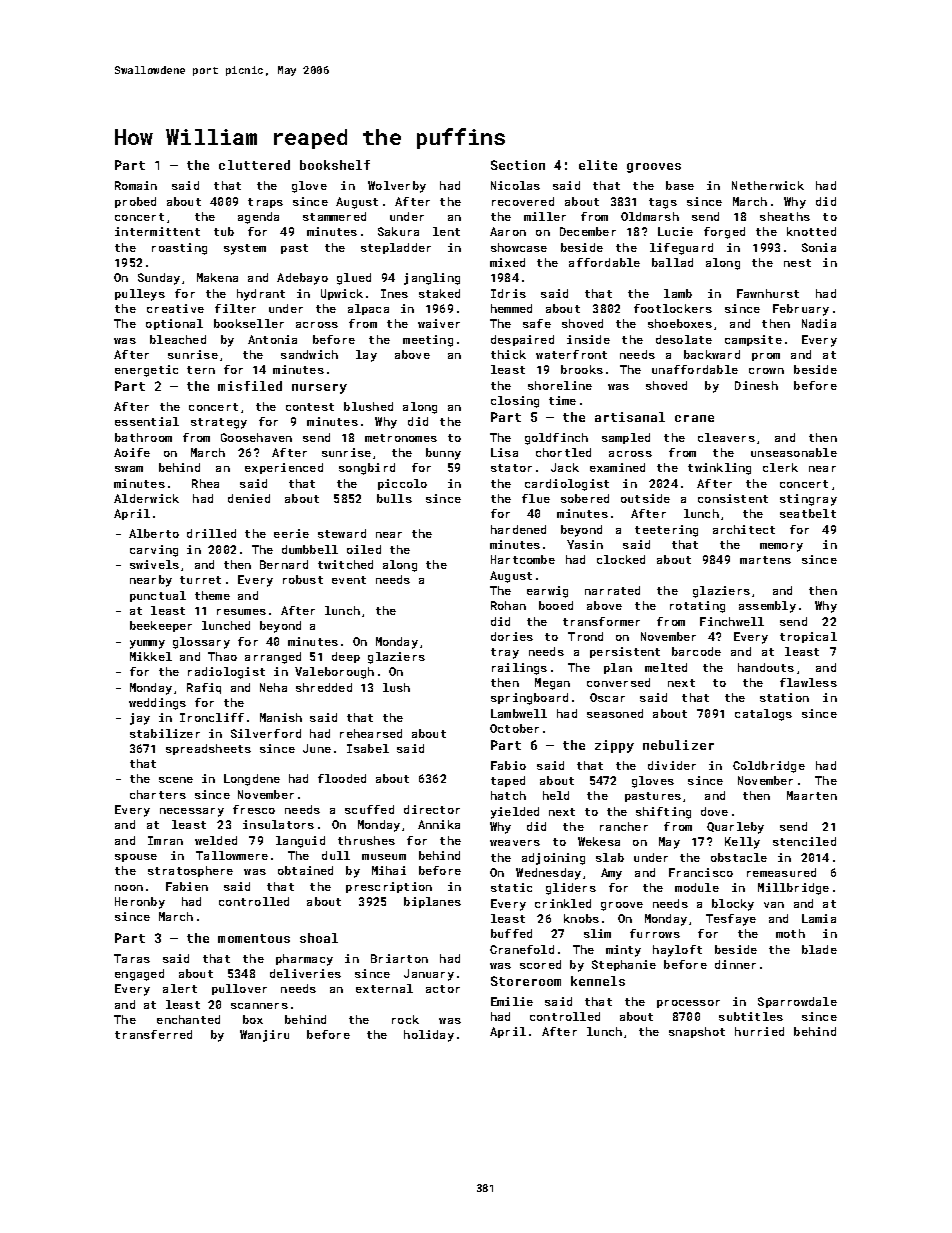  I want to click on Netherwick, so click(768, 185).
